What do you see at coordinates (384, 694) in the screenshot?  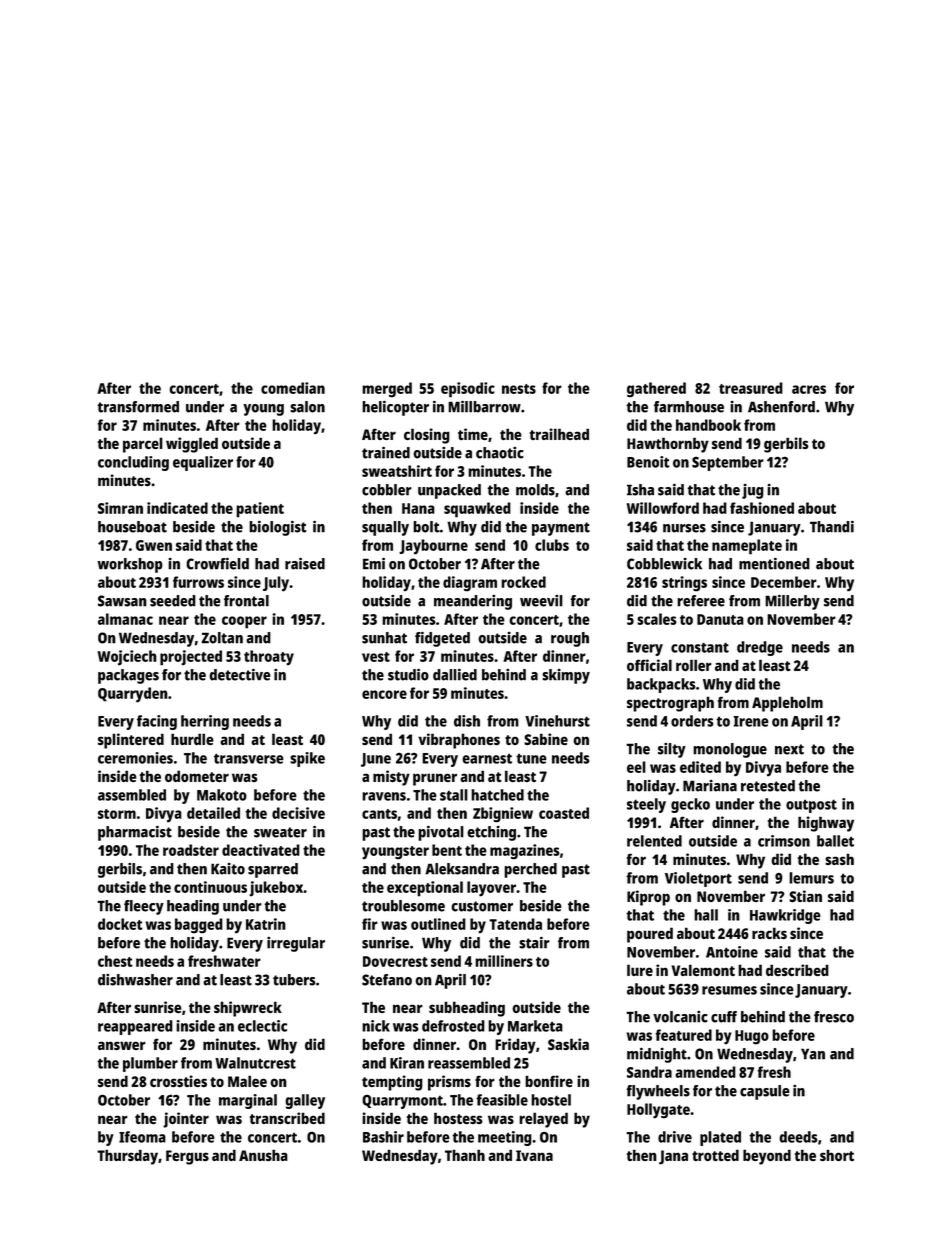 I see `encore` at bounding box center [384, 694].
